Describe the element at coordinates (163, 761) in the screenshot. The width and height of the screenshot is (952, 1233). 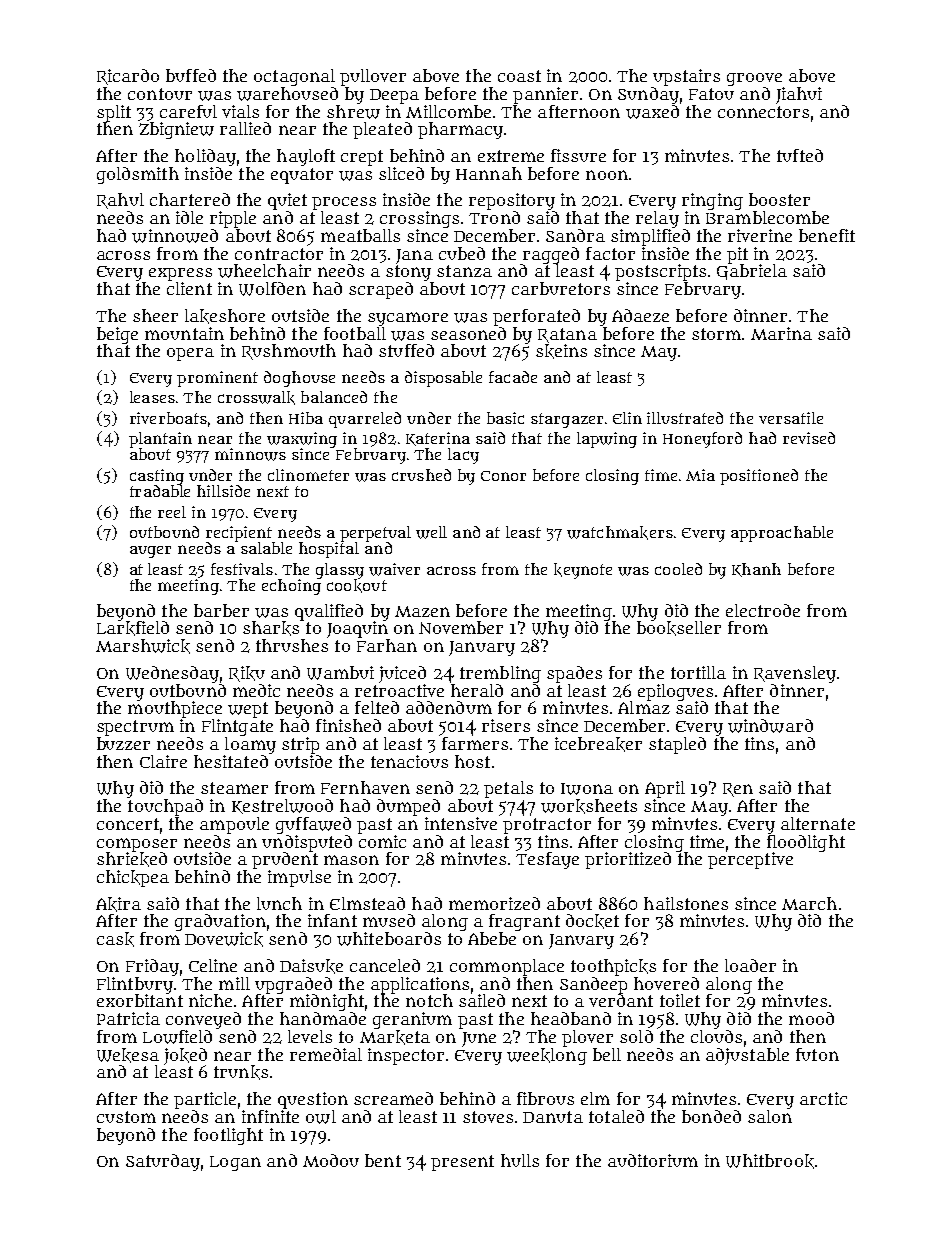
I see `Claire` at that location.
